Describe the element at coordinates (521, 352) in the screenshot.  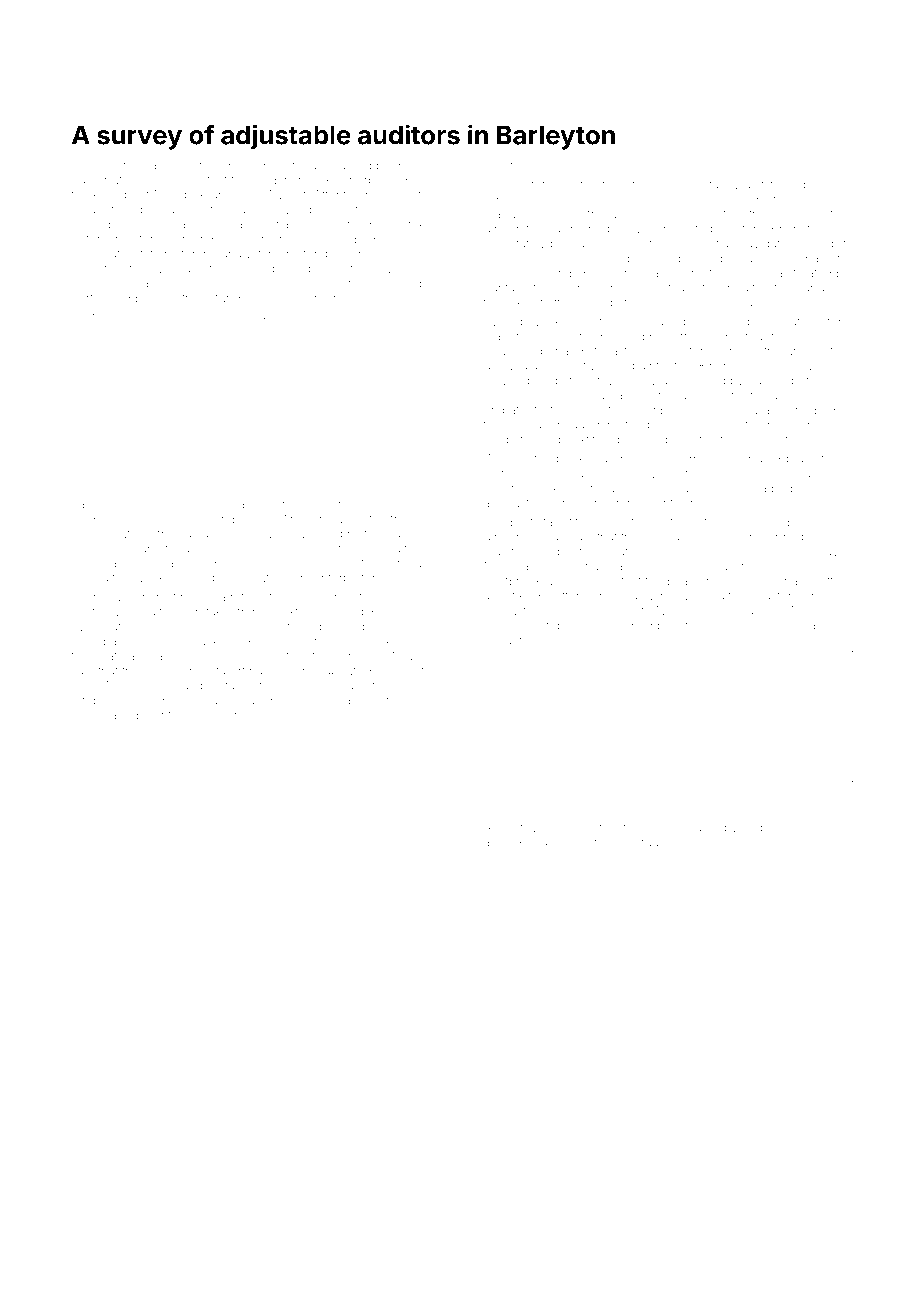
I see `housekeeper` at that location.
